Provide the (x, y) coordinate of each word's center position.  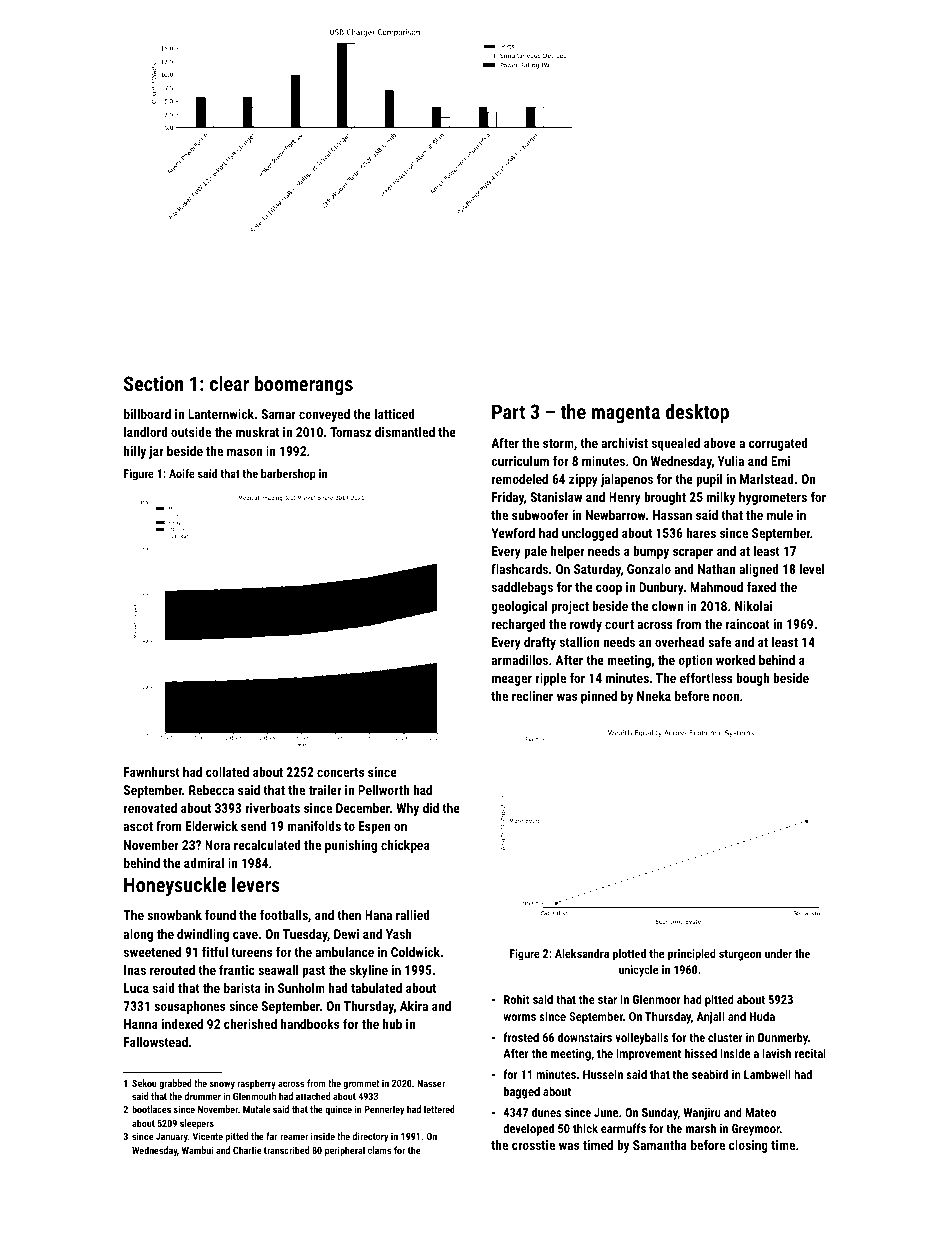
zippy (583, 480)
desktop (697, 413)
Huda (762, 1016)
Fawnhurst (152, 772)
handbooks (310, 1024)
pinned (599, 697)
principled (692, 955)
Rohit (517, 999)
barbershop (288, 475)
